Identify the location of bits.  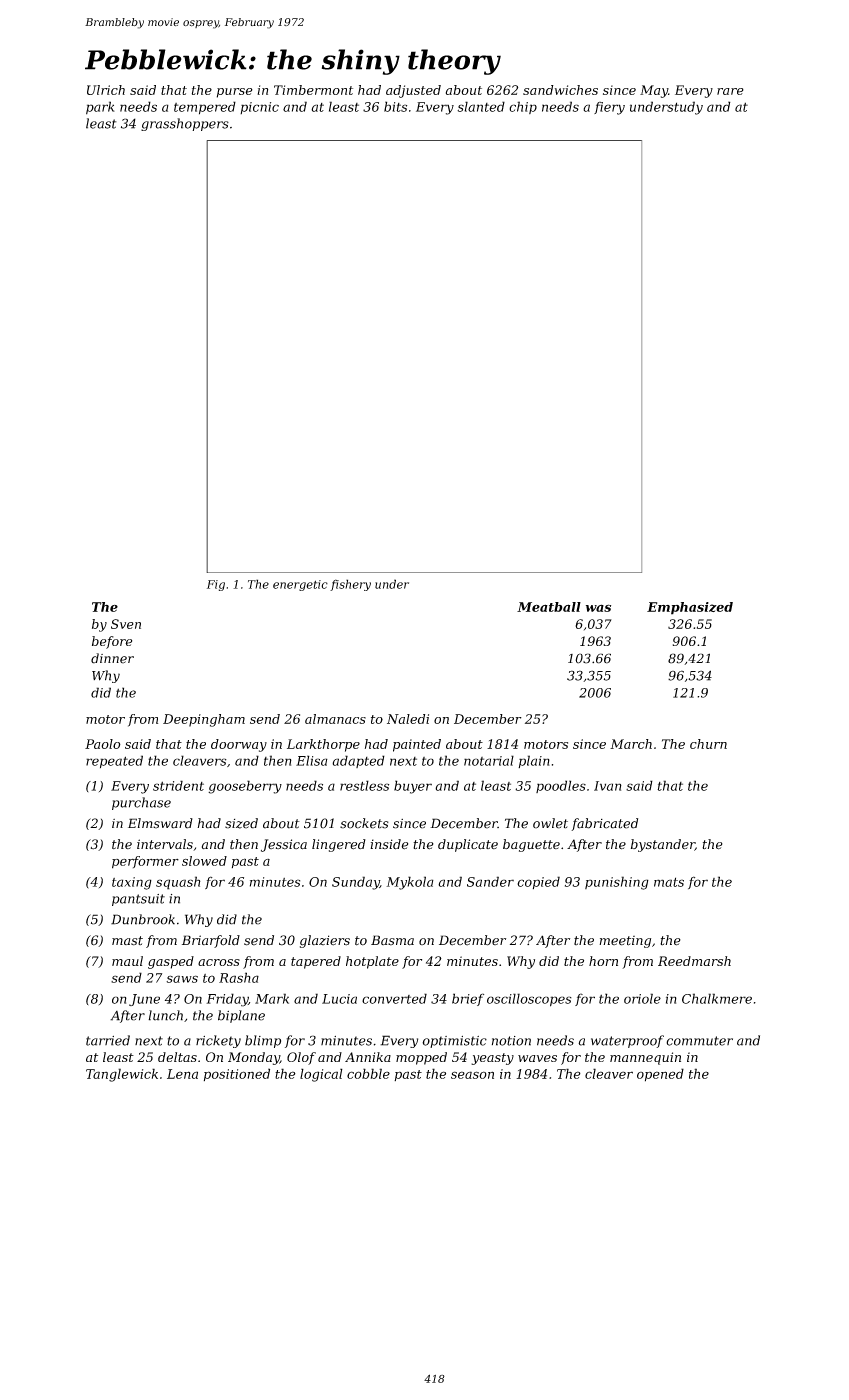
(395, 106).
